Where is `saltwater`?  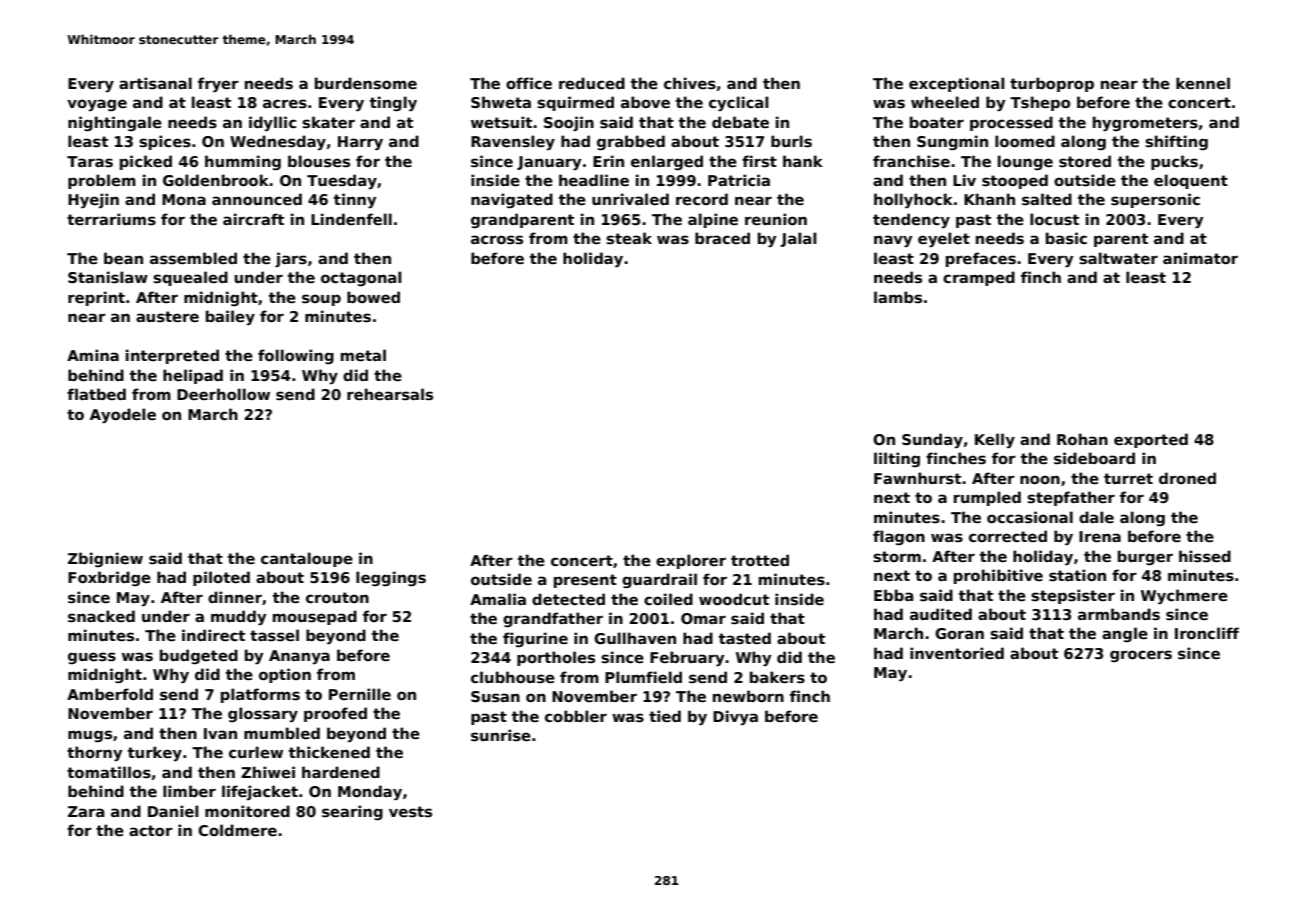 saltwater is located at coordinates (1118, 258).
